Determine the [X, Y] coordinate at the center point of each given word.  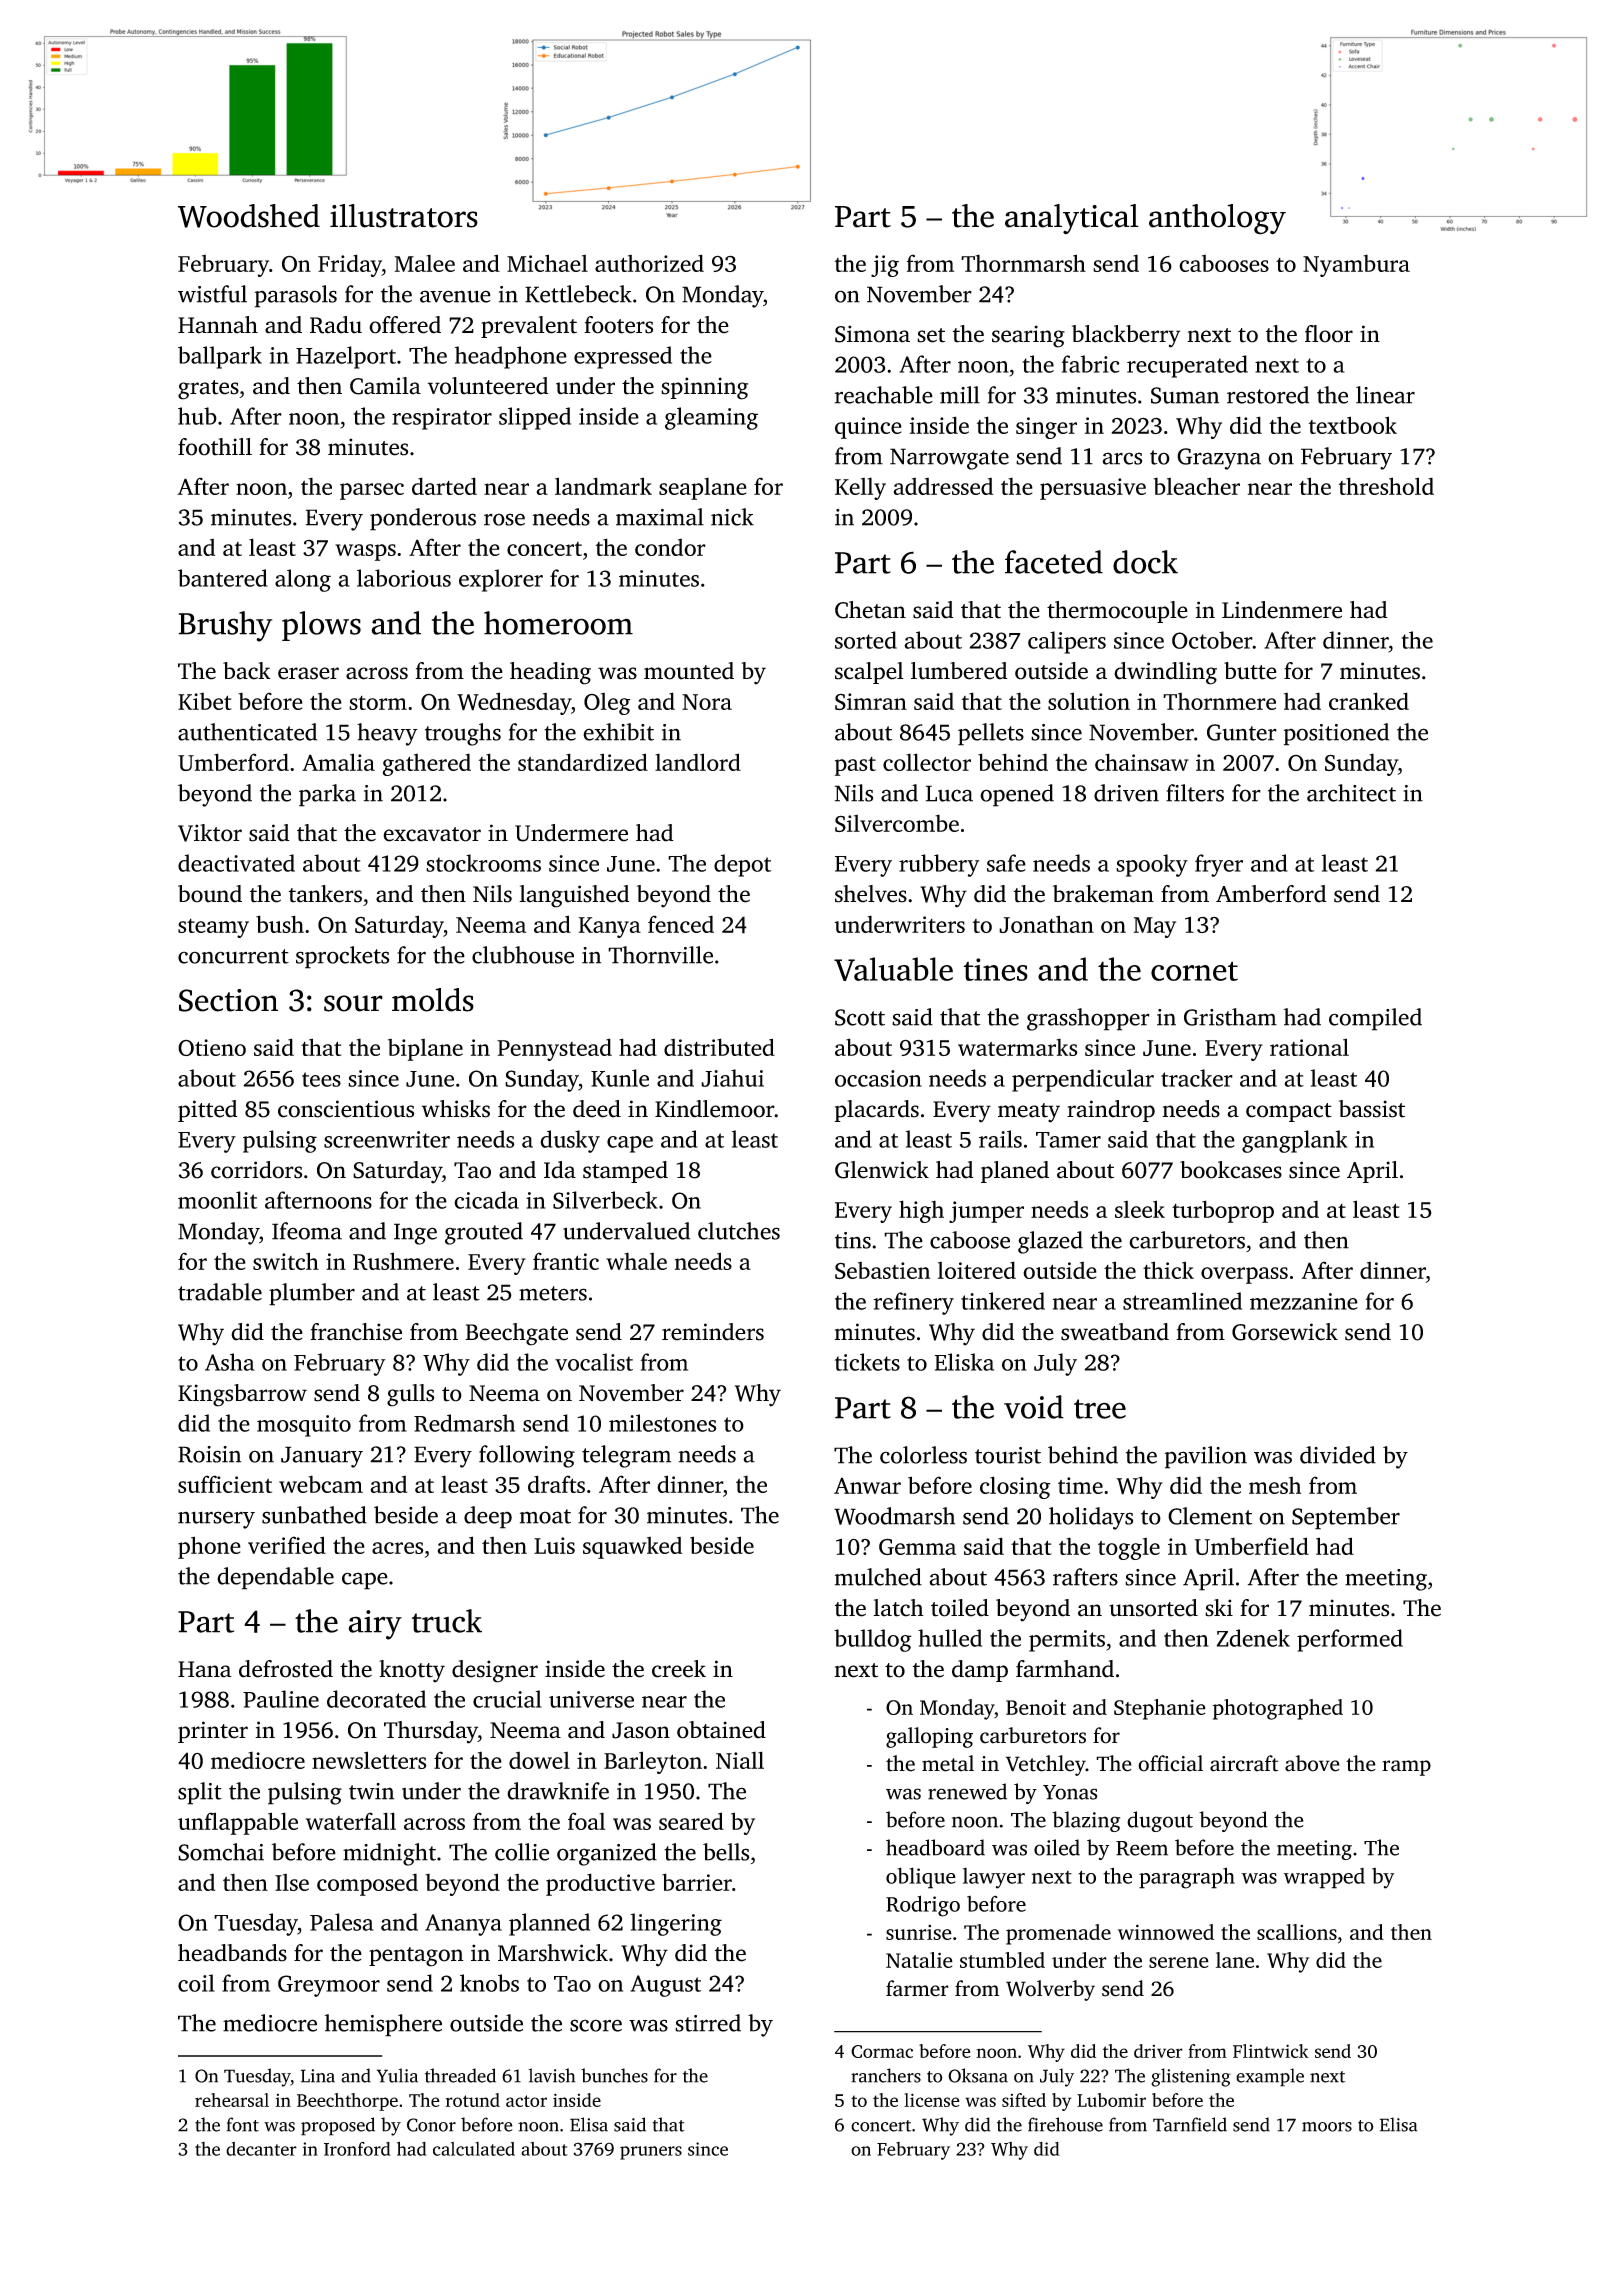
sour [353, 1003]
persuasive [1093, 489]
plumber [312, 1294]
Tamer [1068, 1140]
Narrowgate [949, 459]
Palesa [342, 1922]
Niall [740, 1760]
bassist [1372, 1109]
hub [197, 416]
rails [1000, 1139]
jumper [986, 1212]
